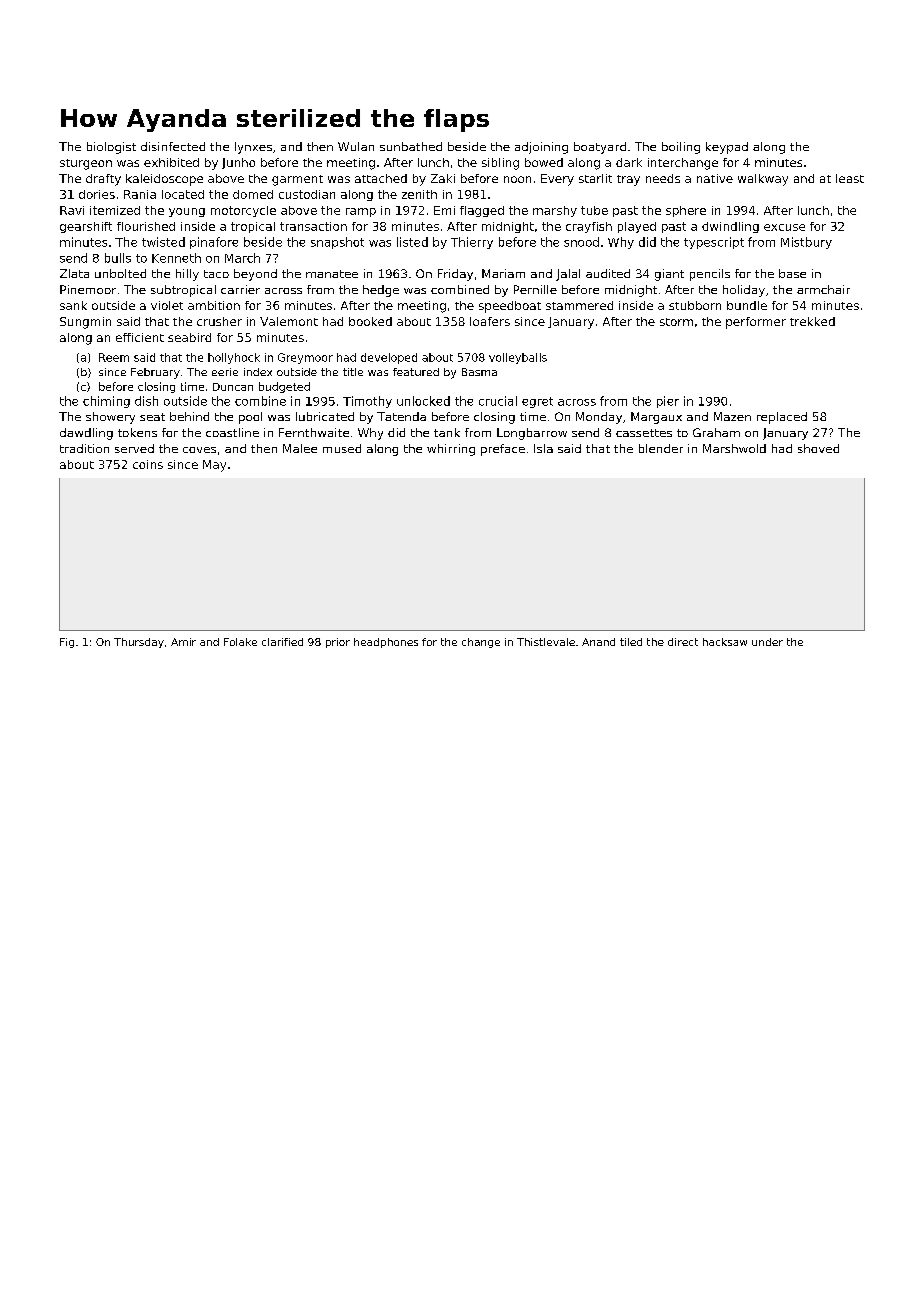 The width and height of the screenshot is (924, 1308). Describe the element at coordinates (792, 273) in the screenshot. I see `base` at that location.
